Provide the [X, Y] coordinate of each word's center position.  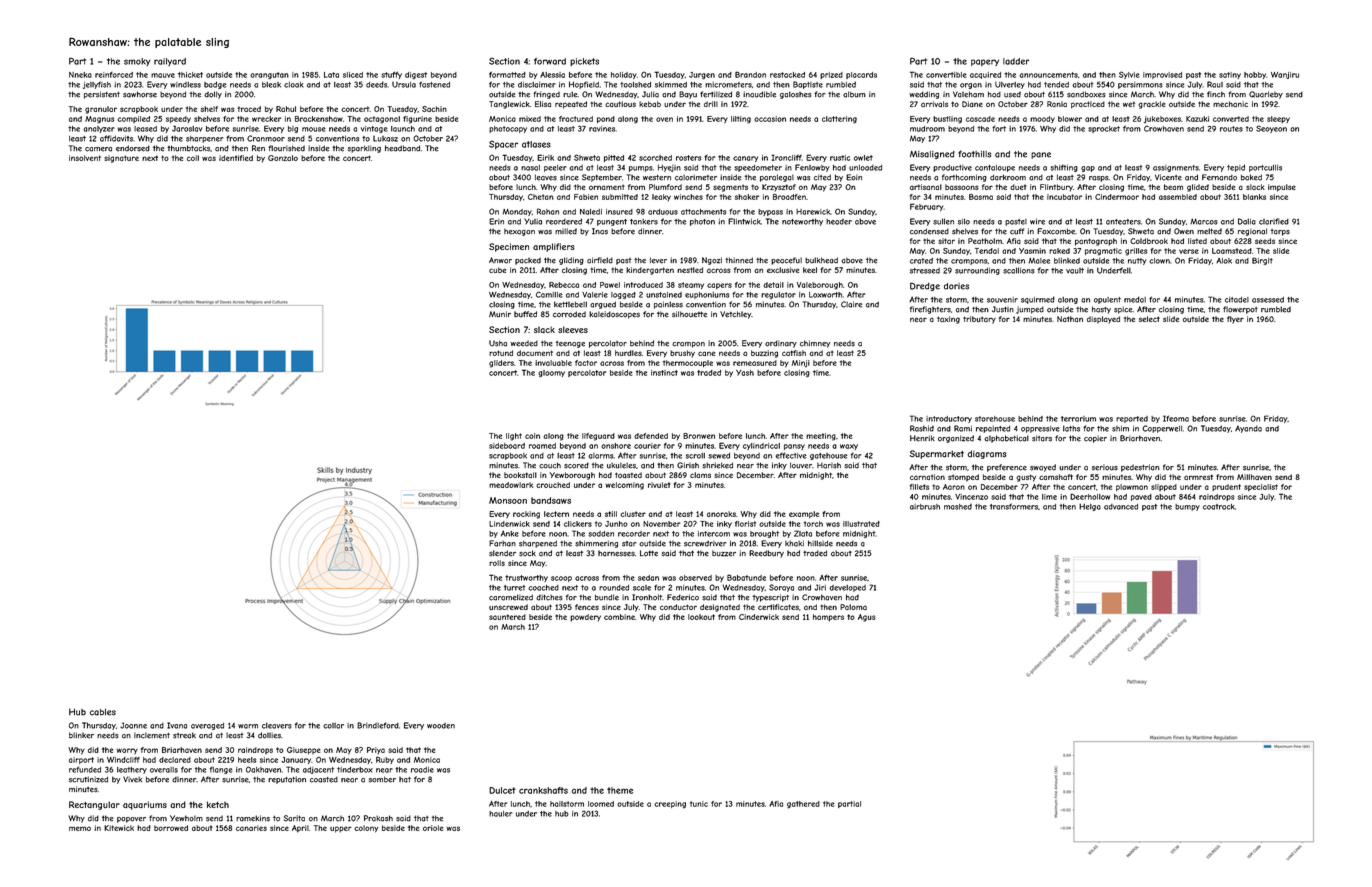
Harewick [813, 212]
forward [550, 61]
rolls [497, 563]
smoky [137, 62]
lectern [556, 514]
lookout [701, 617]
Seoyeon [1271, 129]
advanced [1121, 507]
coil [193, 158]
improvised [1162, 75]
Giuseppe [304, 751]
